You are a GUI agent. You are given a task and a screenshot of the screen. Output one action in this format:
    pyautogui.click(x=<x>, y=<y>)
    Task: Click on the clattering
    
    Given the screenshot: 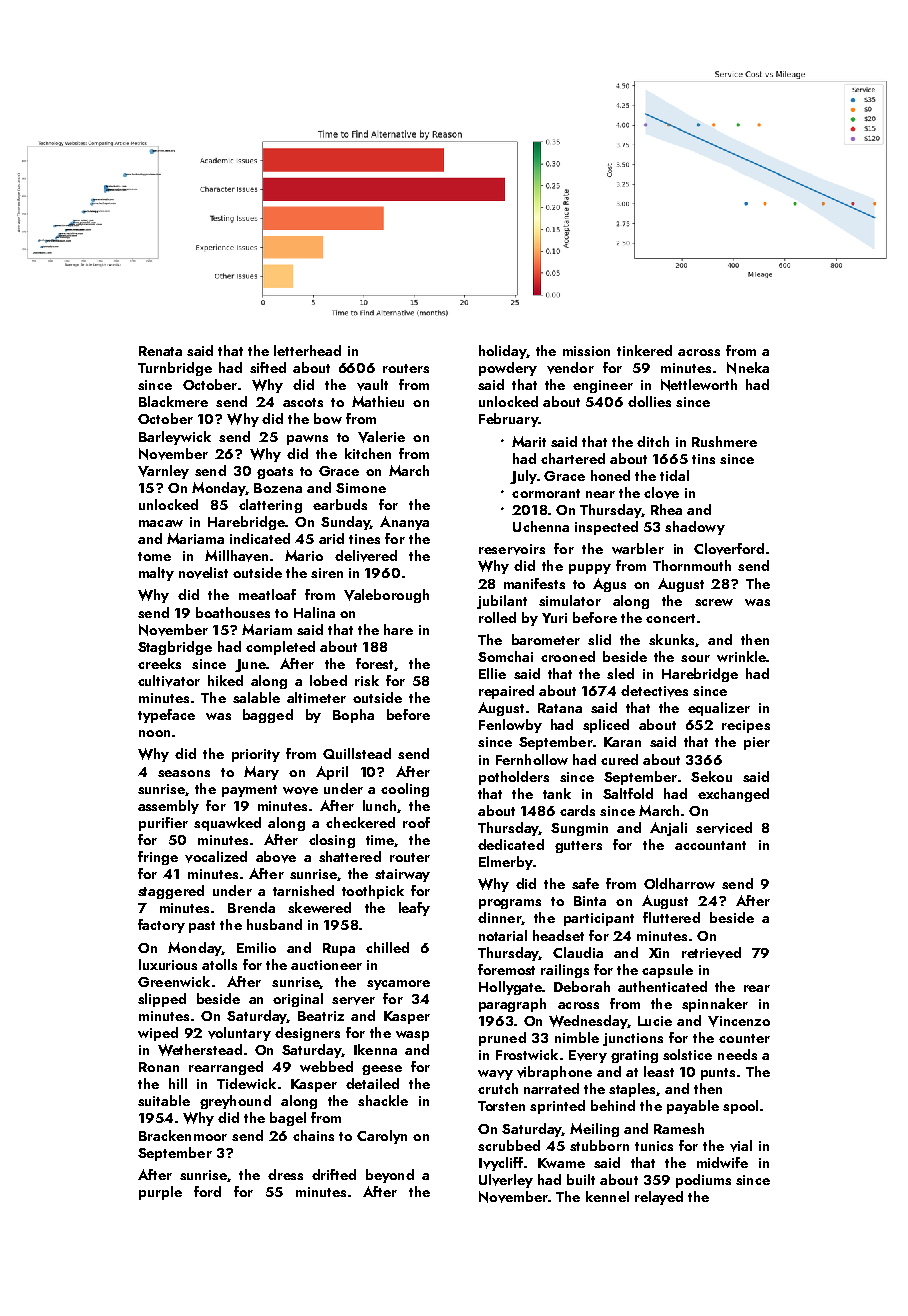 What is the action you would take?
    pyautogui.click(x=270, y=506)
